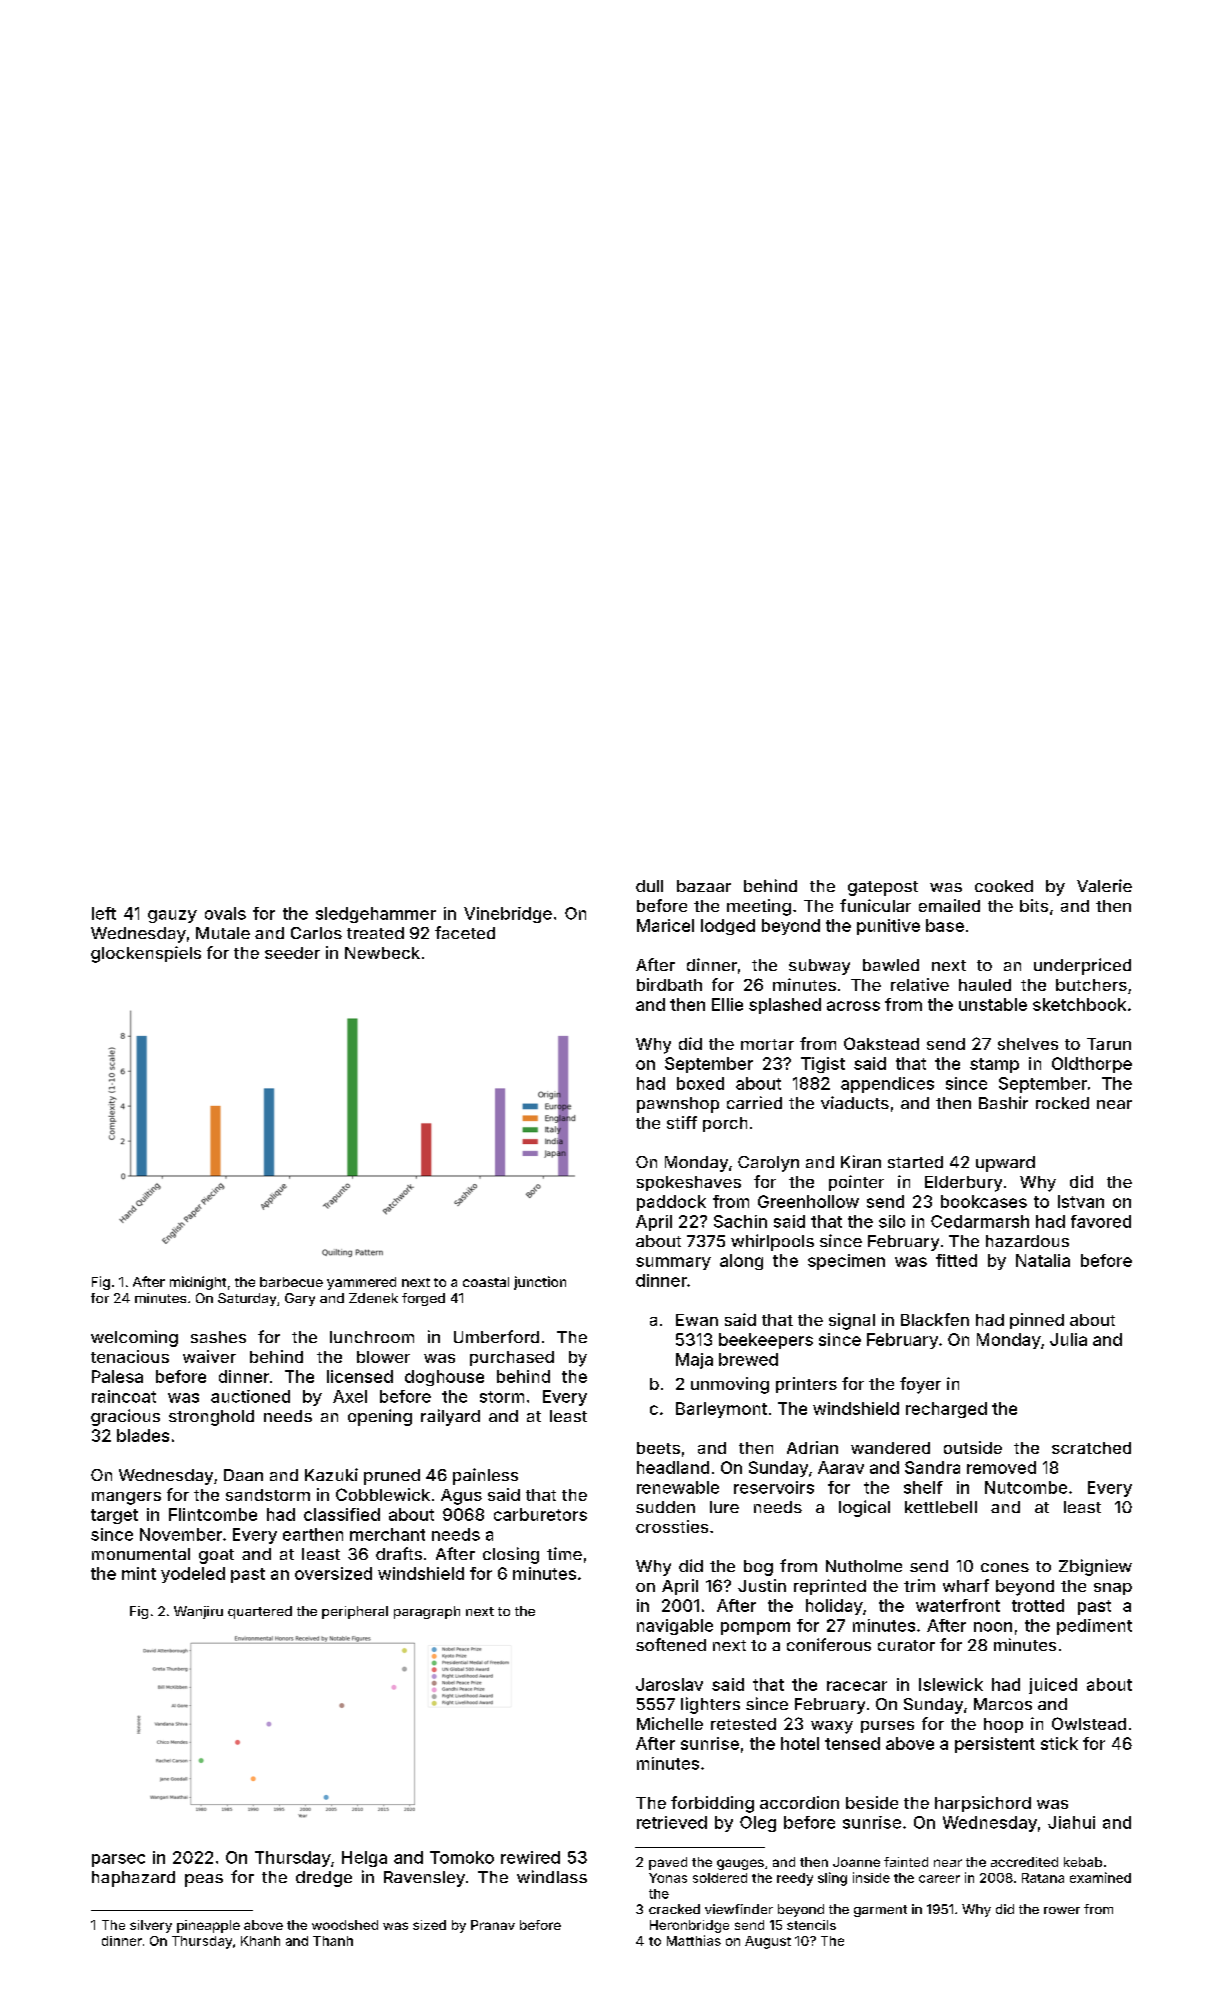  Describe the element at coordinates (146, 954) in the screenshot. I see `glockenspiels` at that location.
